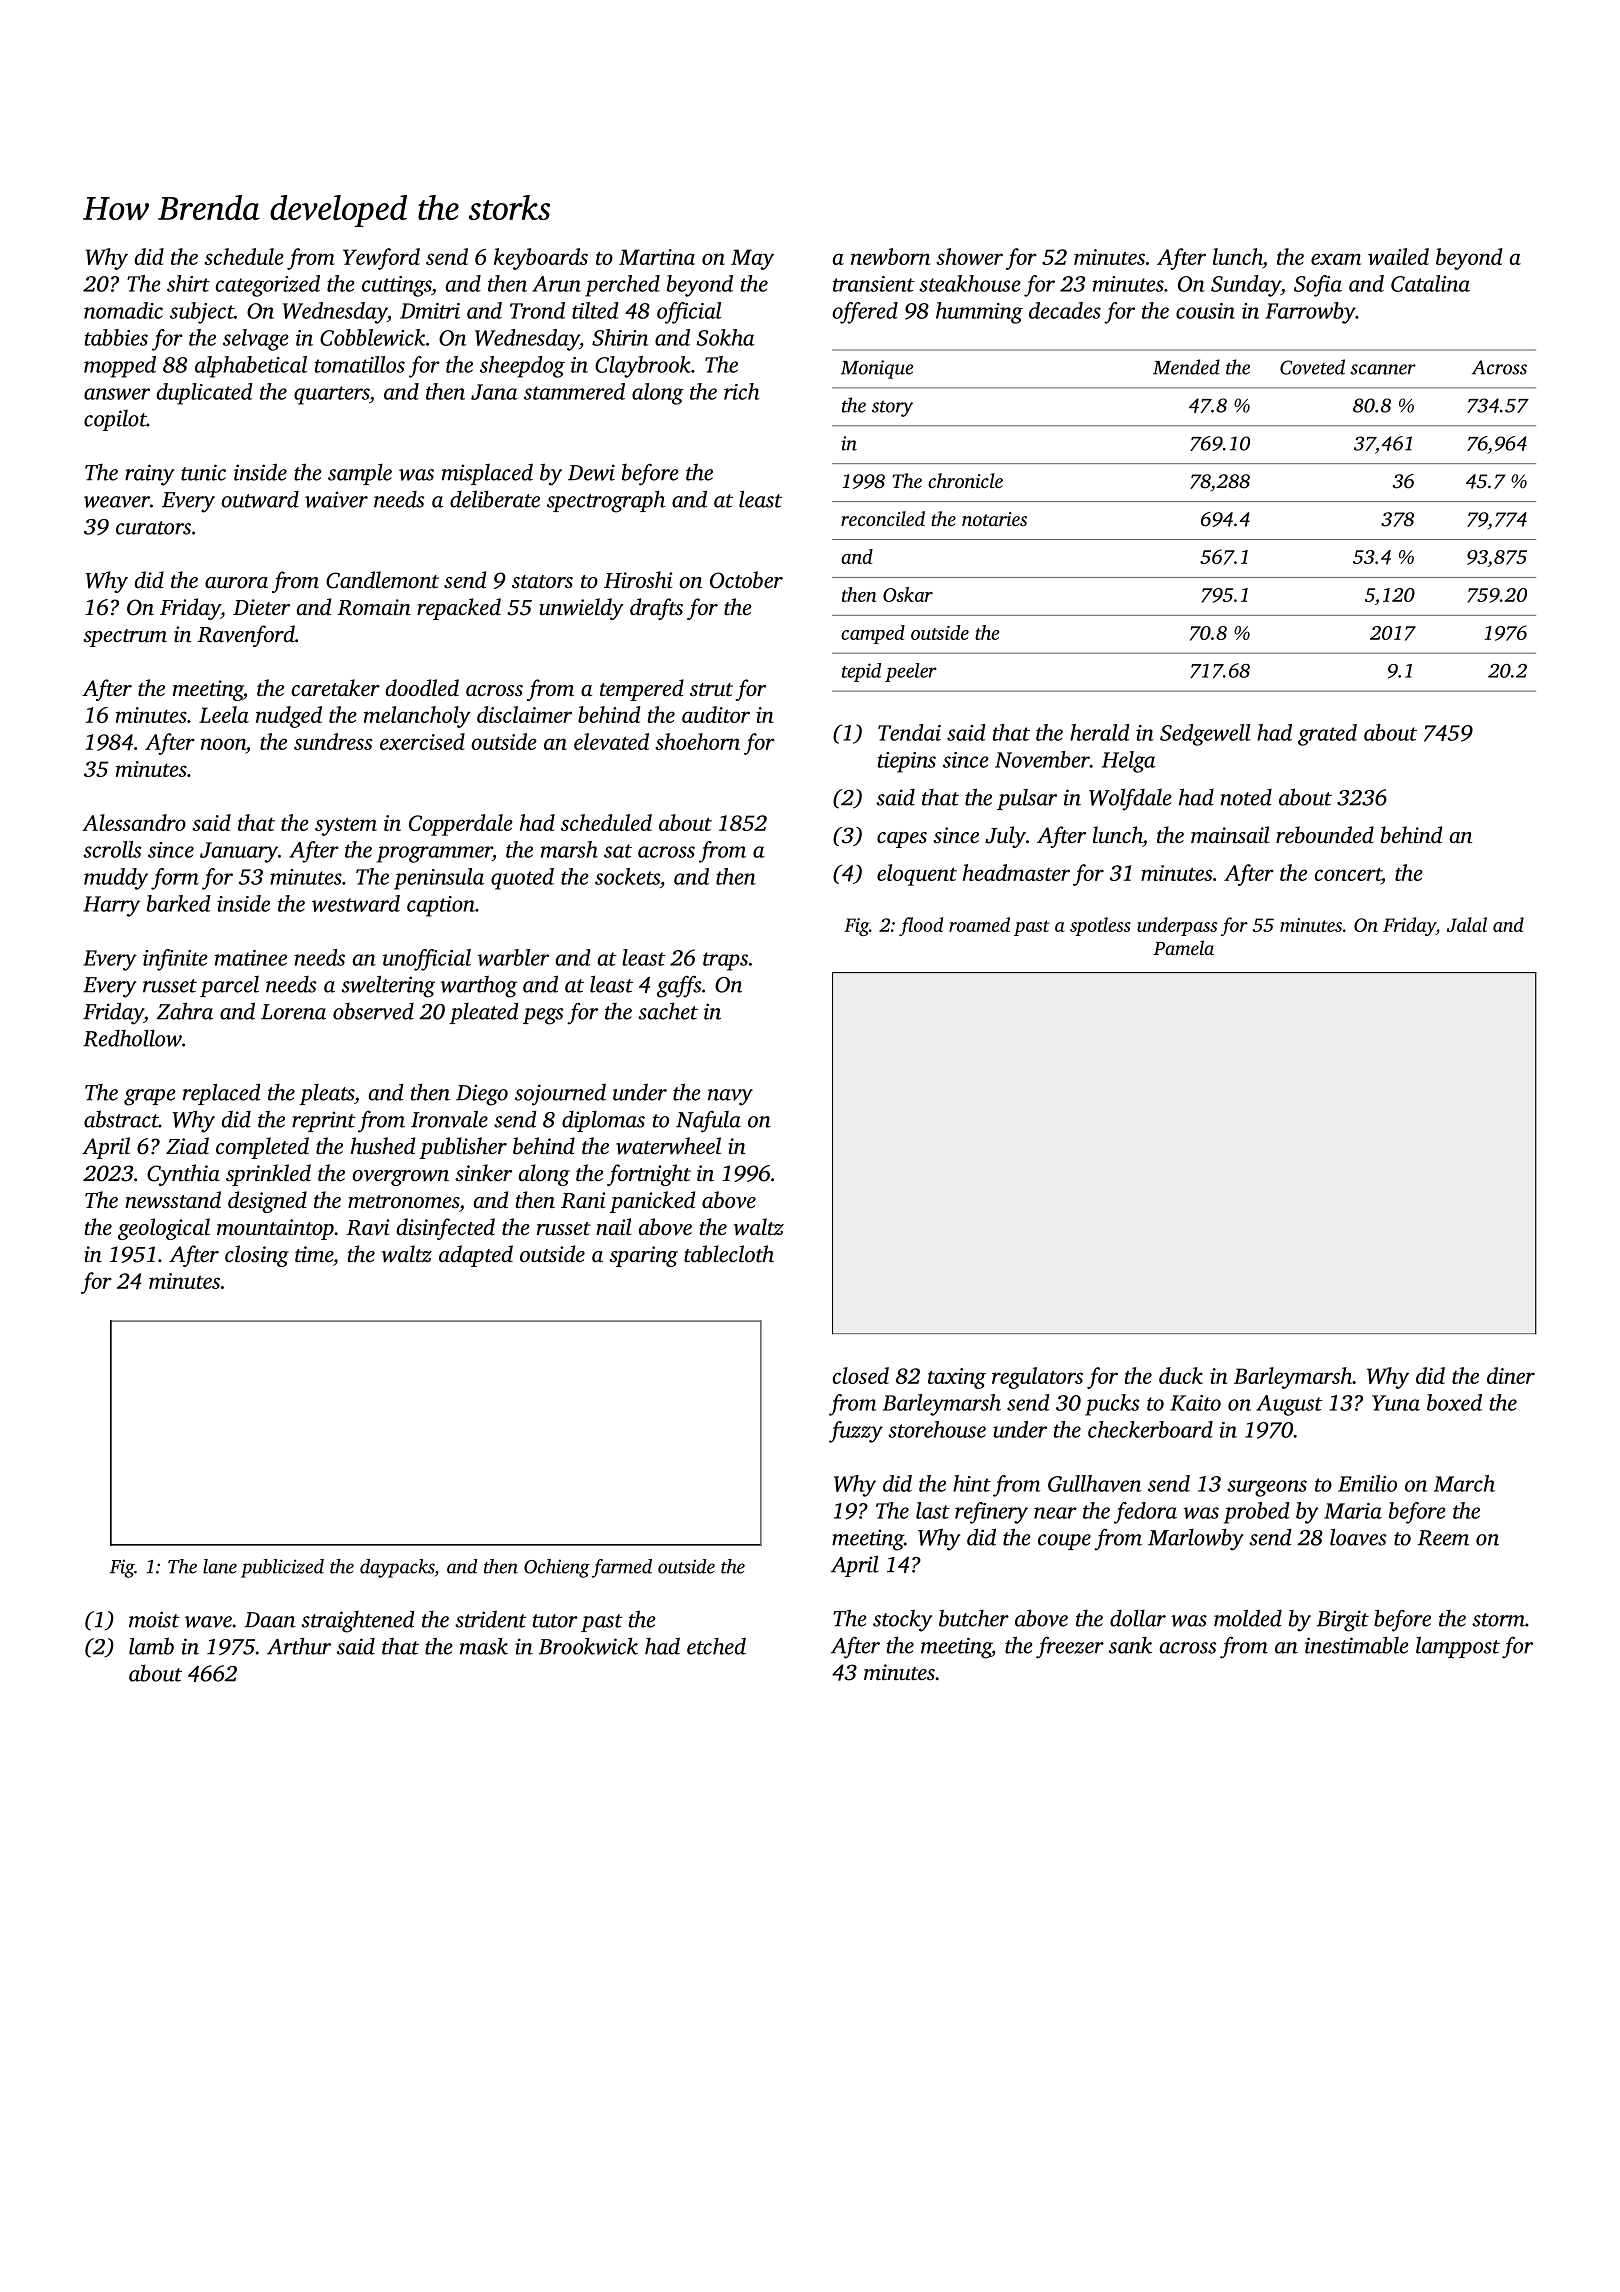  Describe the element at coordinates (299, 1646) in the image. I see `Arthur` at that location.
